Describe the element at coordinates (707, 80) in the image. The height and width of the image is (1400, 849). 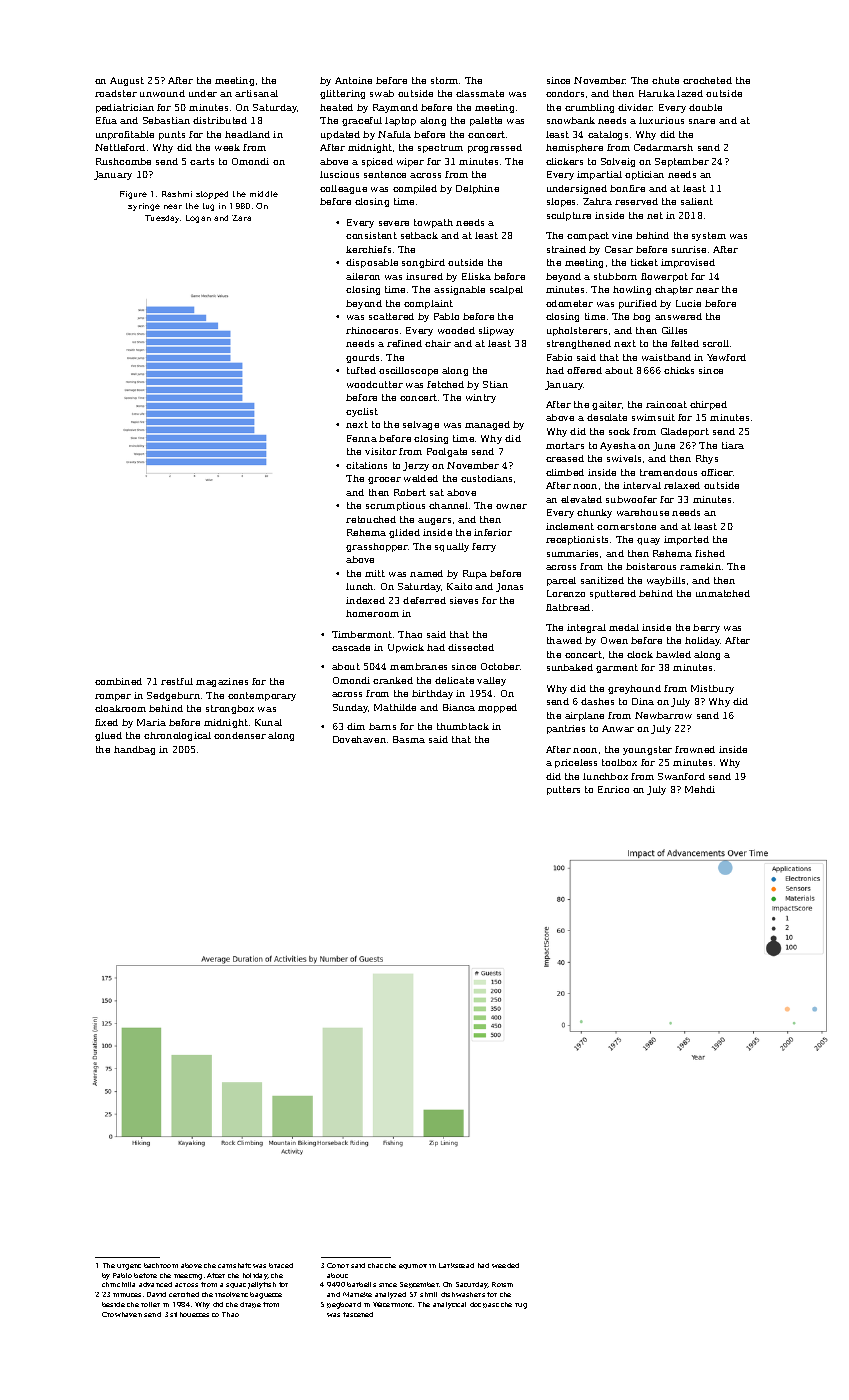
I see `crocheted` at that location.
